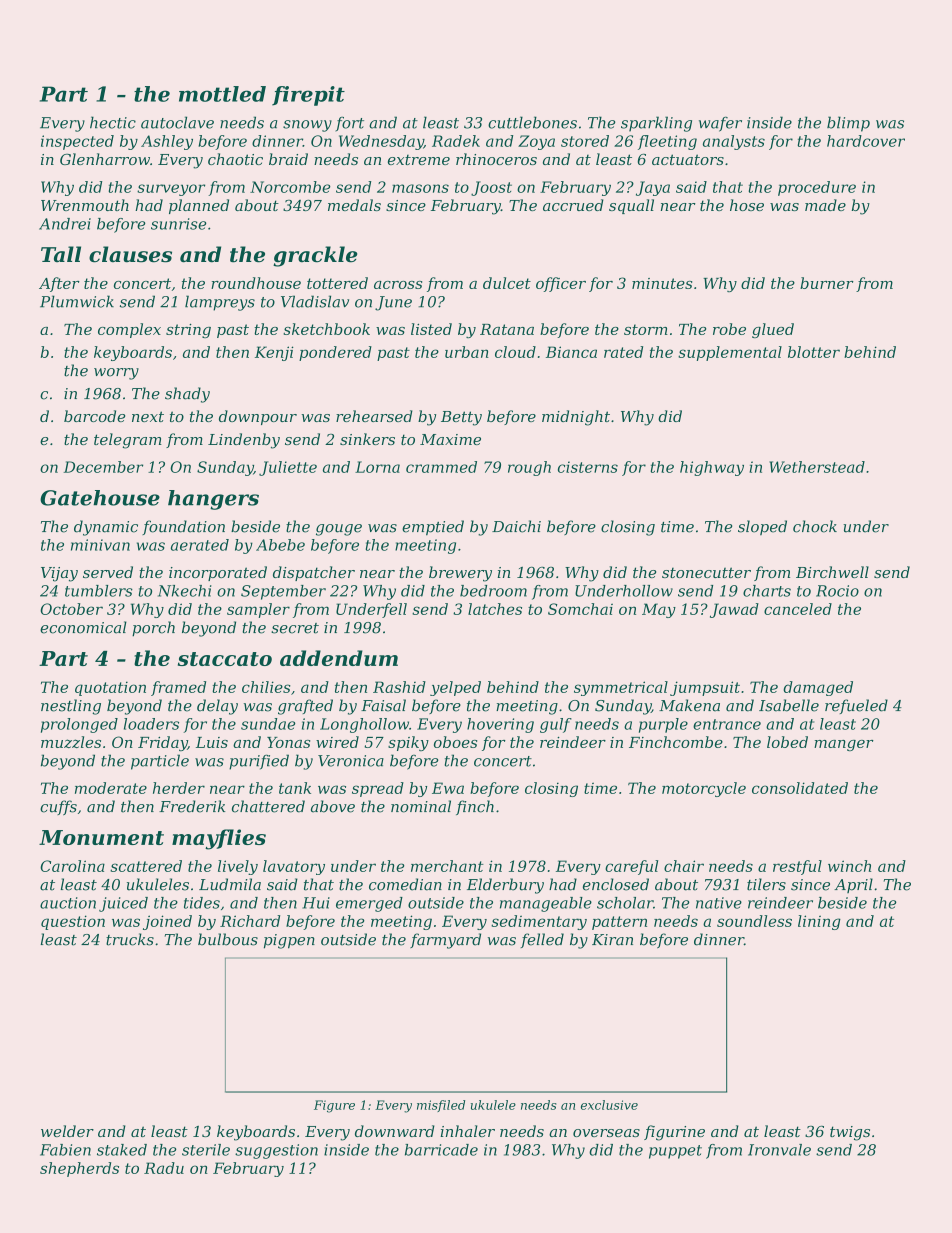  I want to click on barricade, so click(441, 1150).
